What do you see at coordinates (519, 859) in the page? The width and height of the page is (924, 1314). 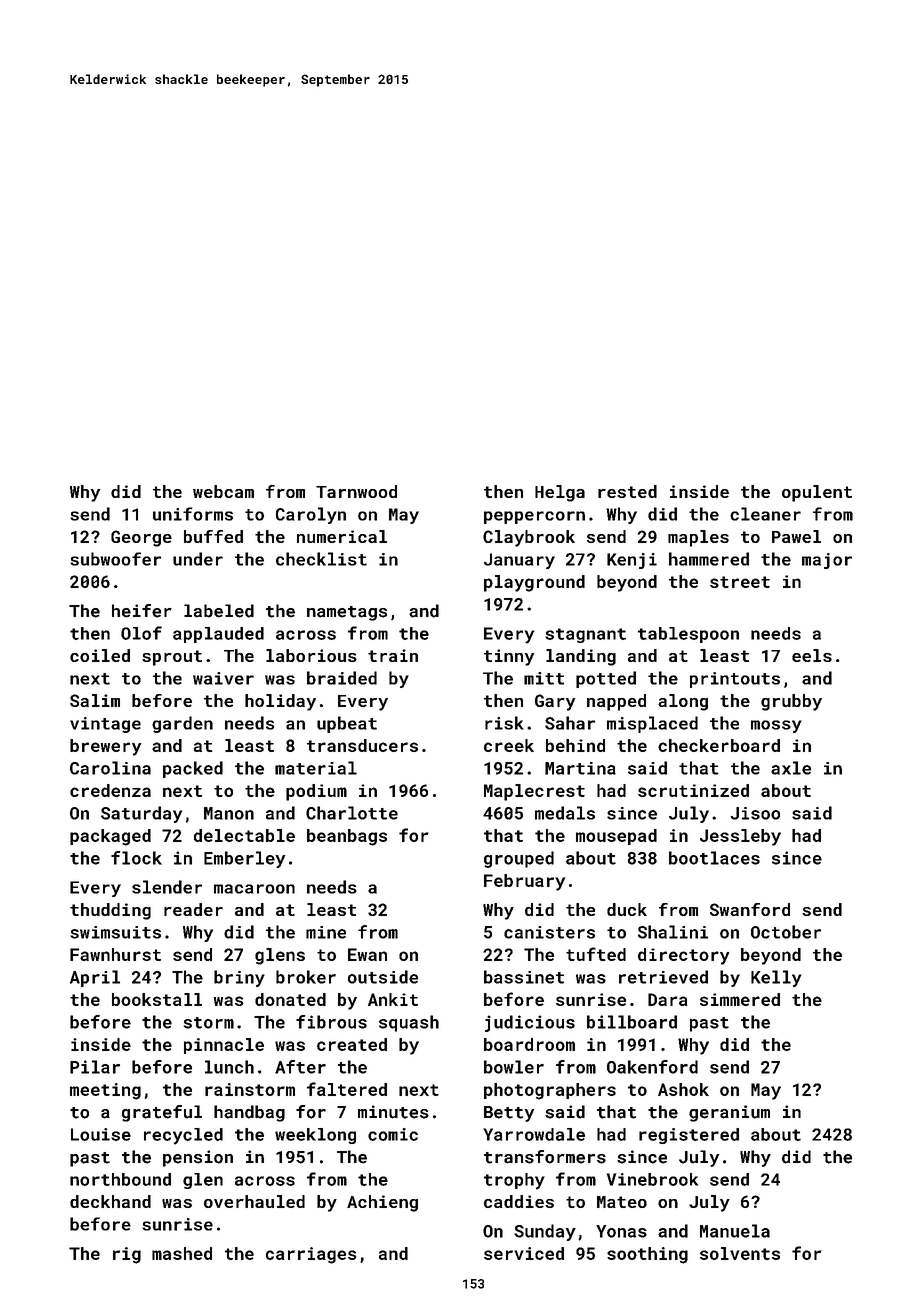 I see `grouped` at bounding box center [519, 859].
